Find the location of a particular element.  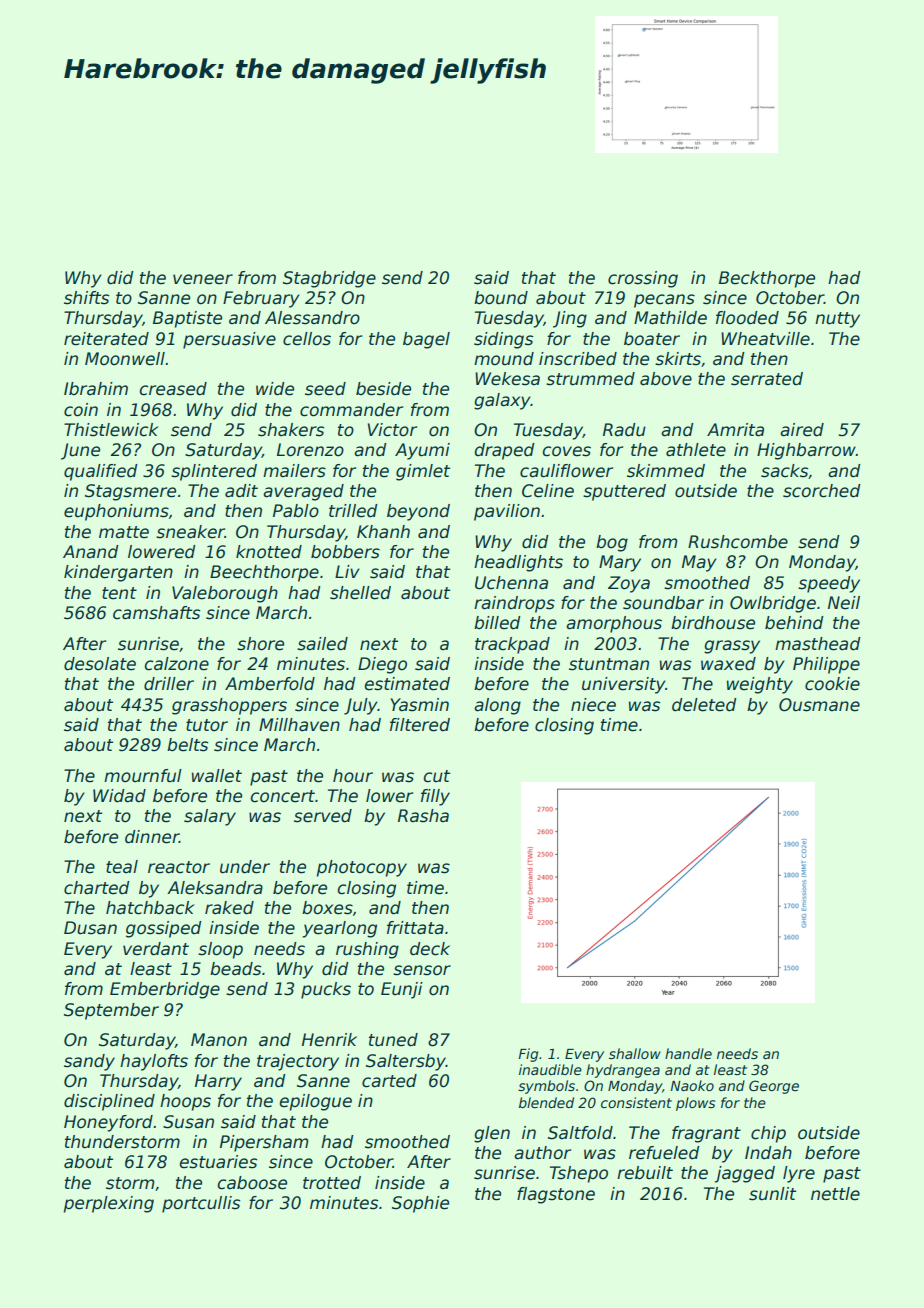

Beckthorpe is located at coordinates (767, 279).
